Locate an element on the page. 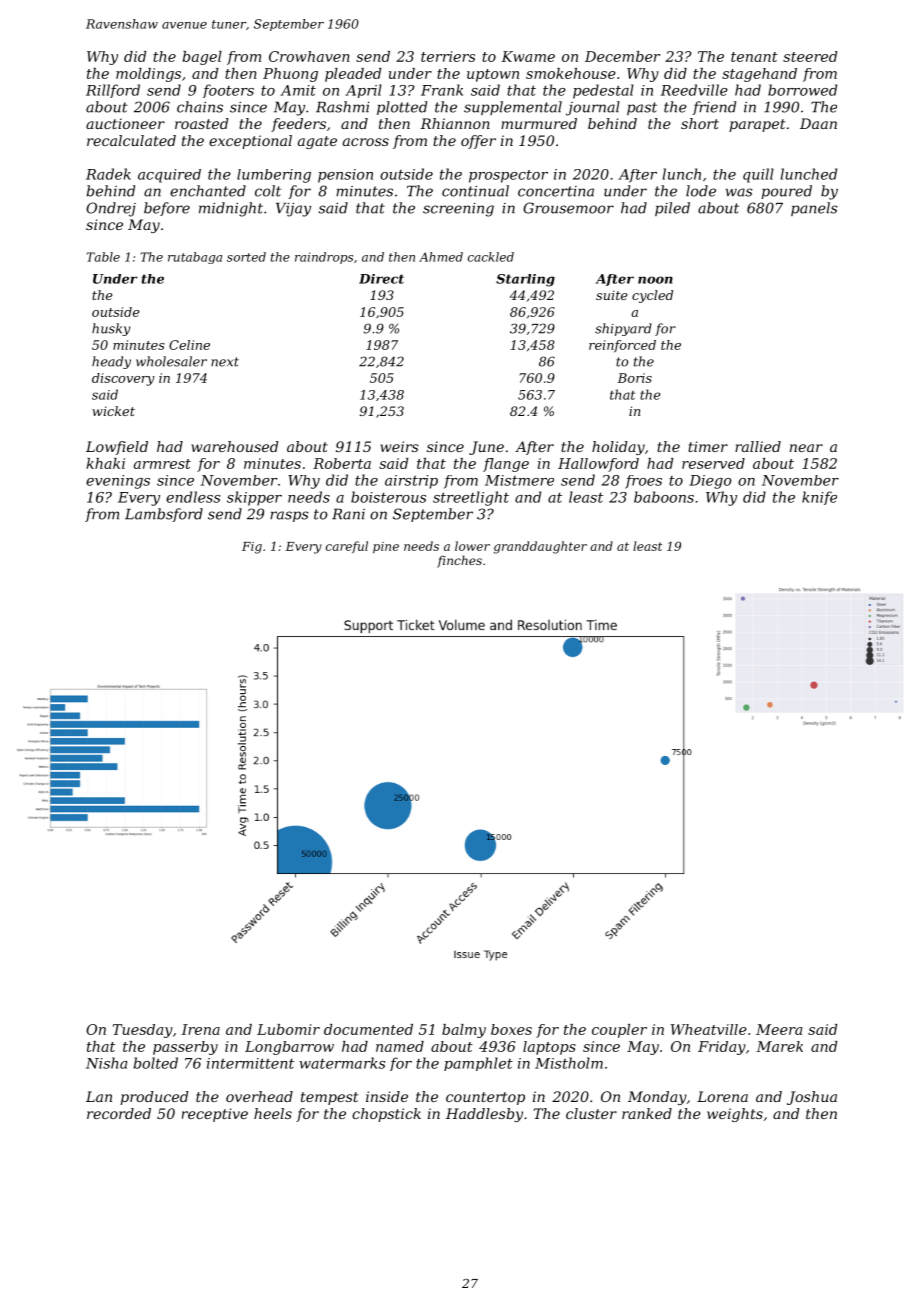 The image size is (924, 1308). documented is located at coordinates (368, 1029).
